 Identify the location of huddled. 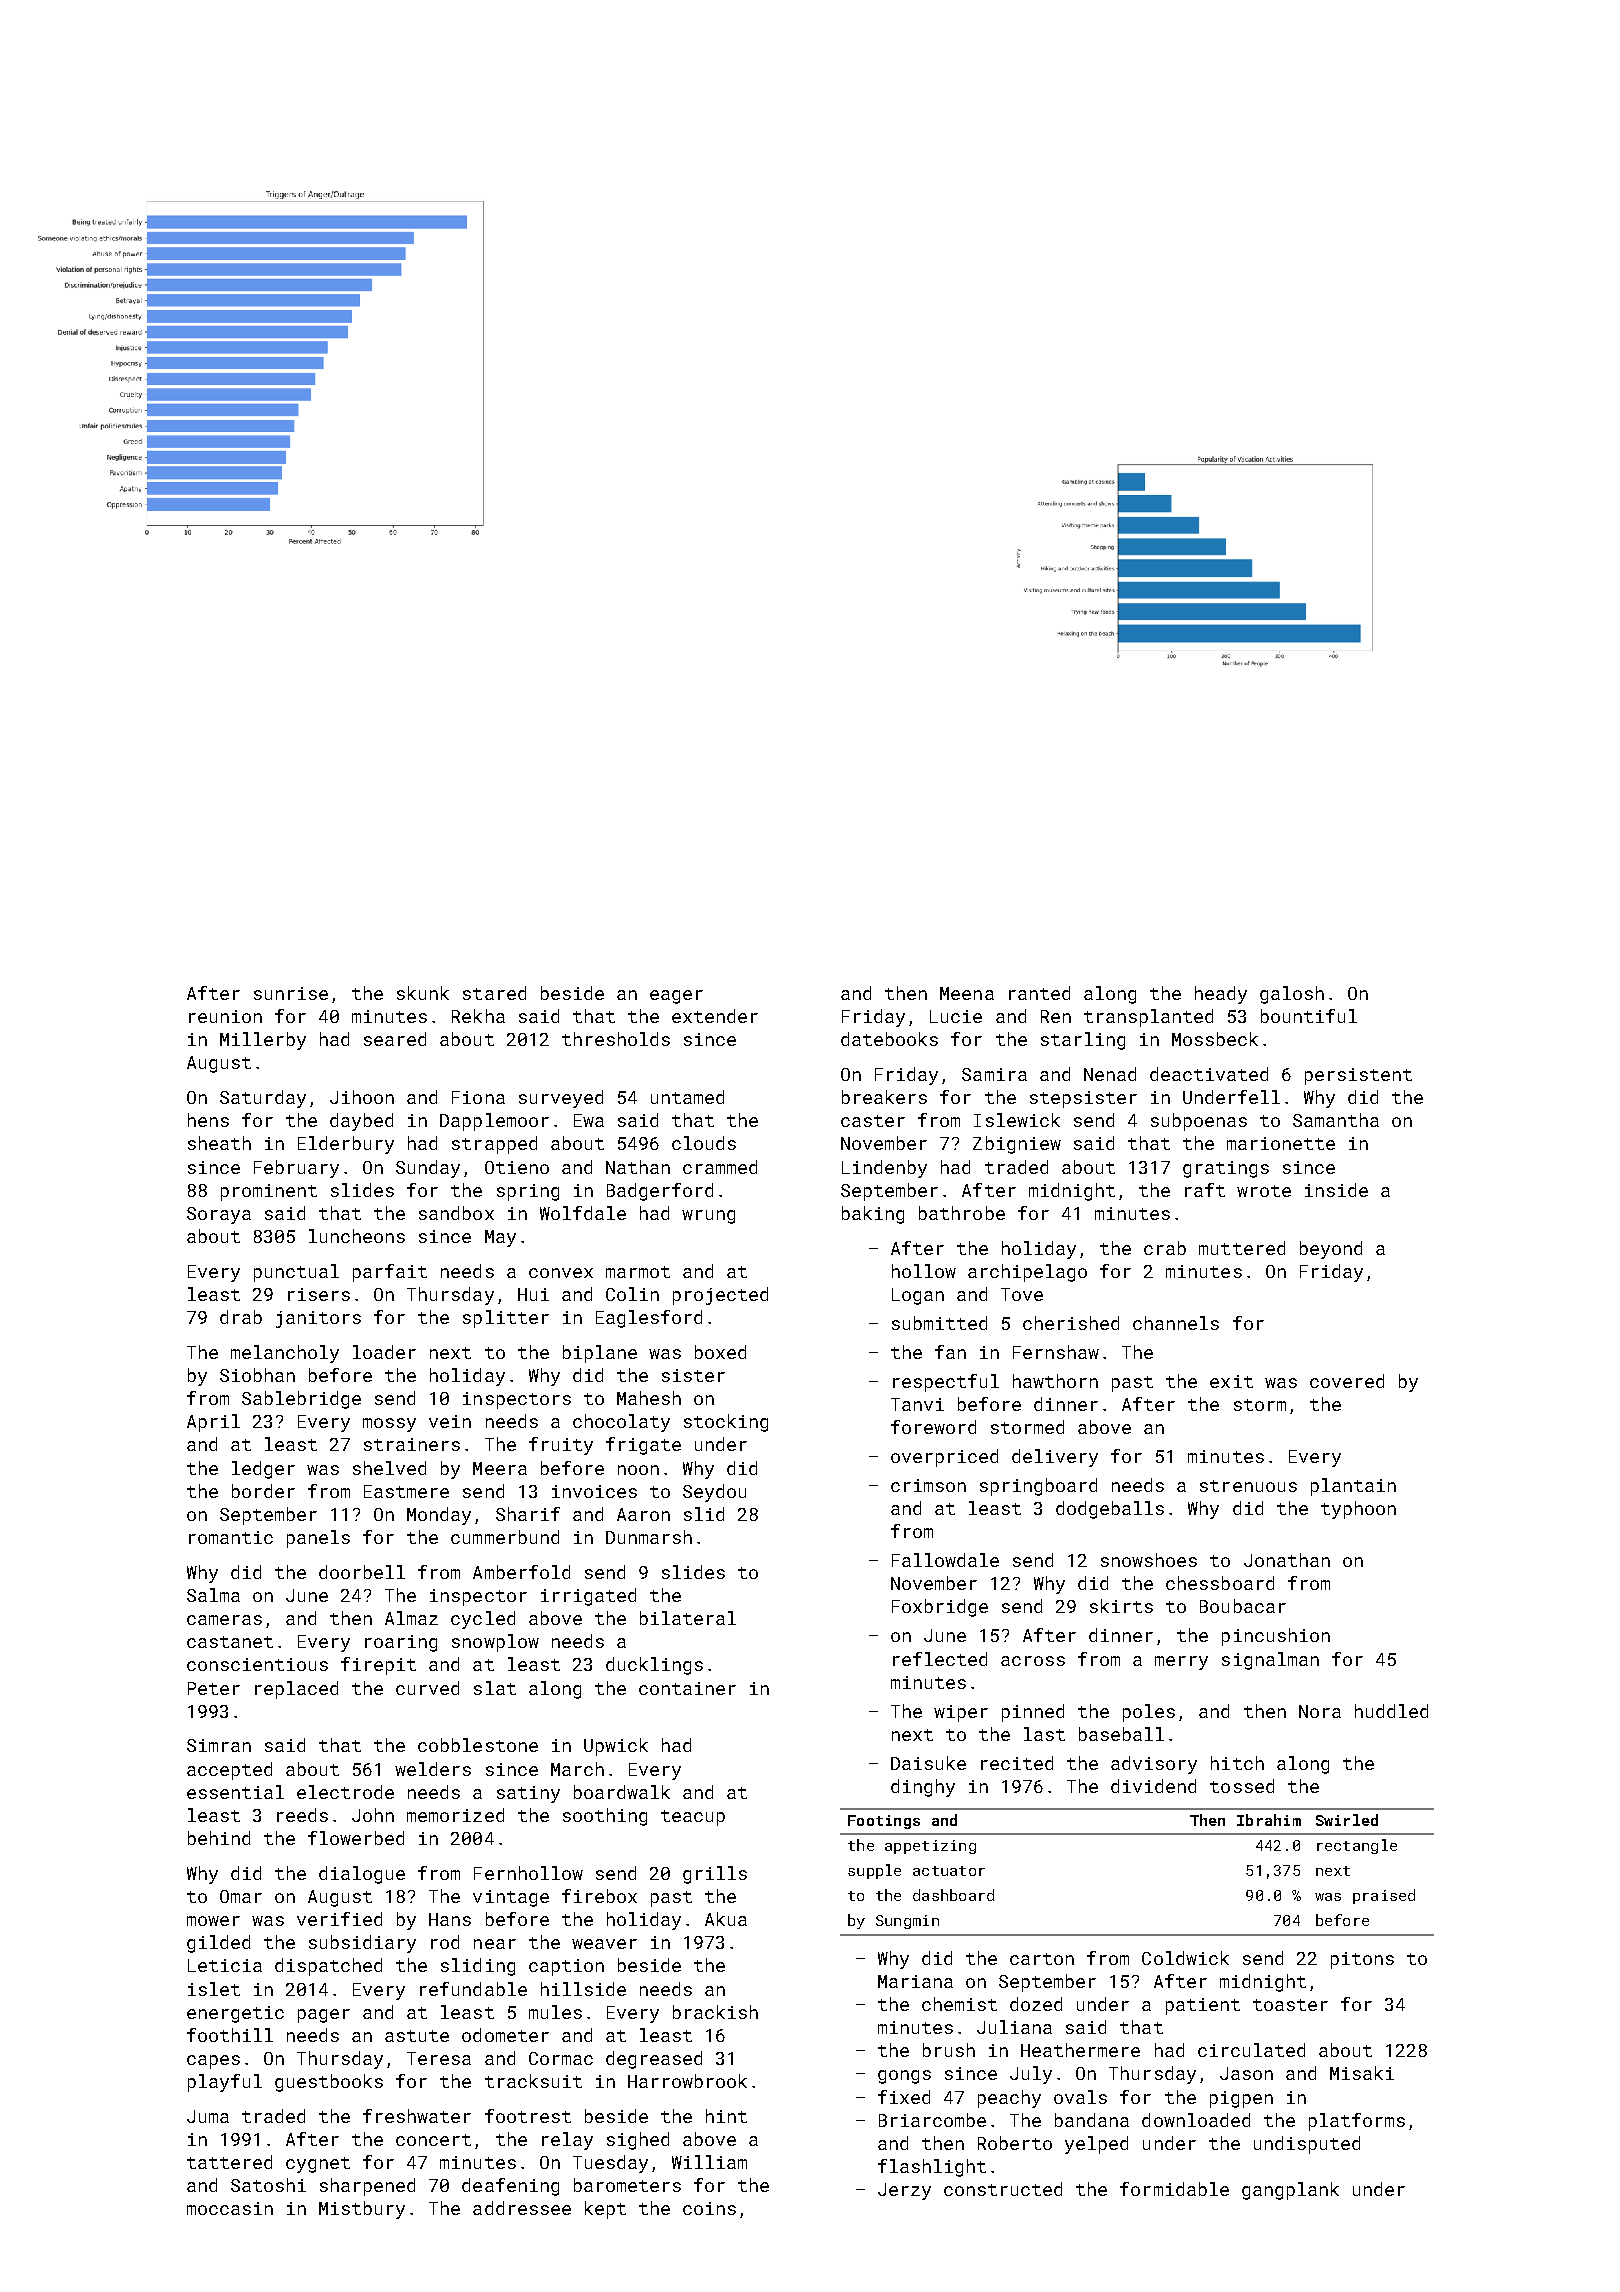
(1391, 1711).
